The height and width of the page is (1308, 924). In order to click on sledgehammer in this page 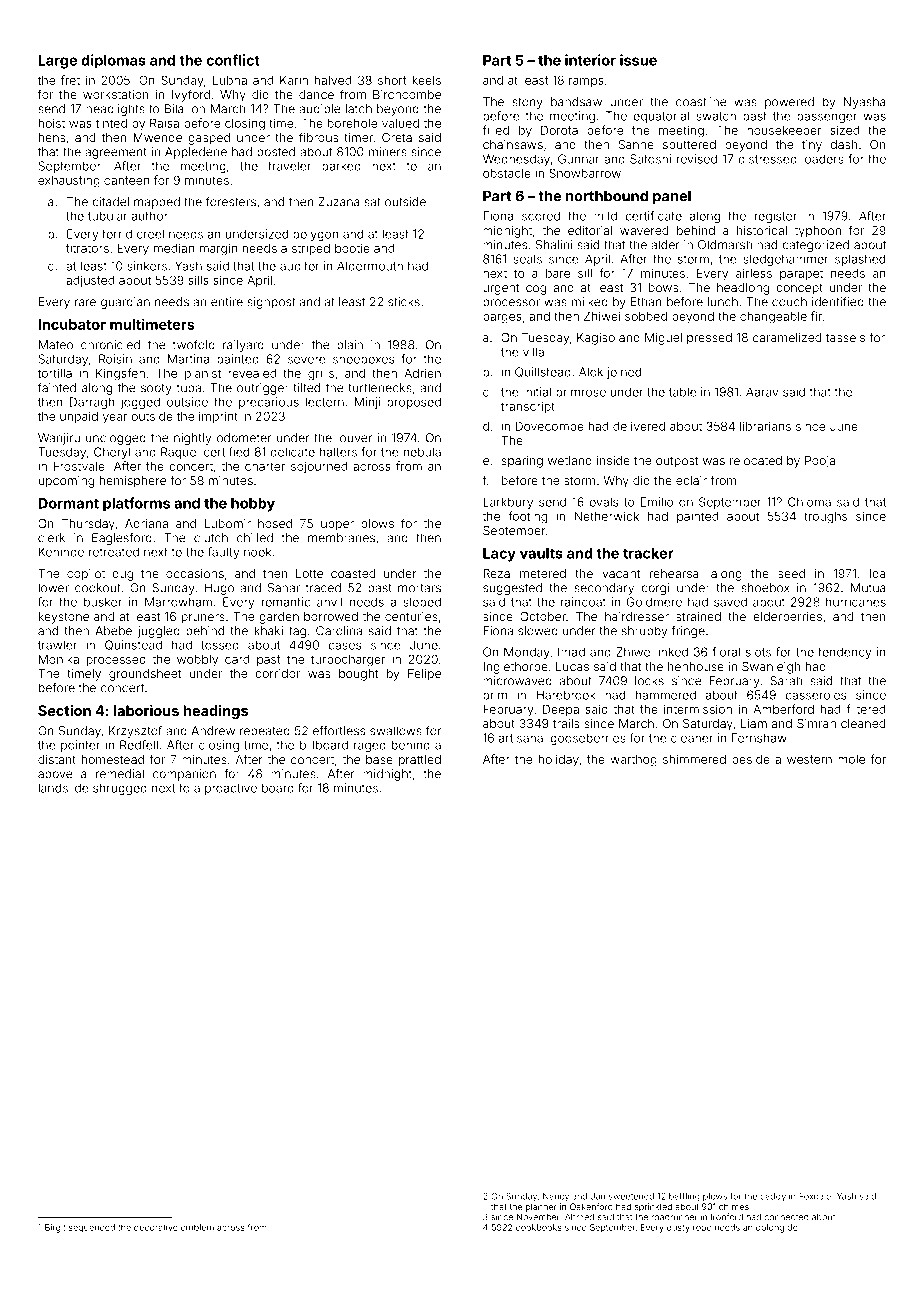, I will do `click(785, 260)`.
